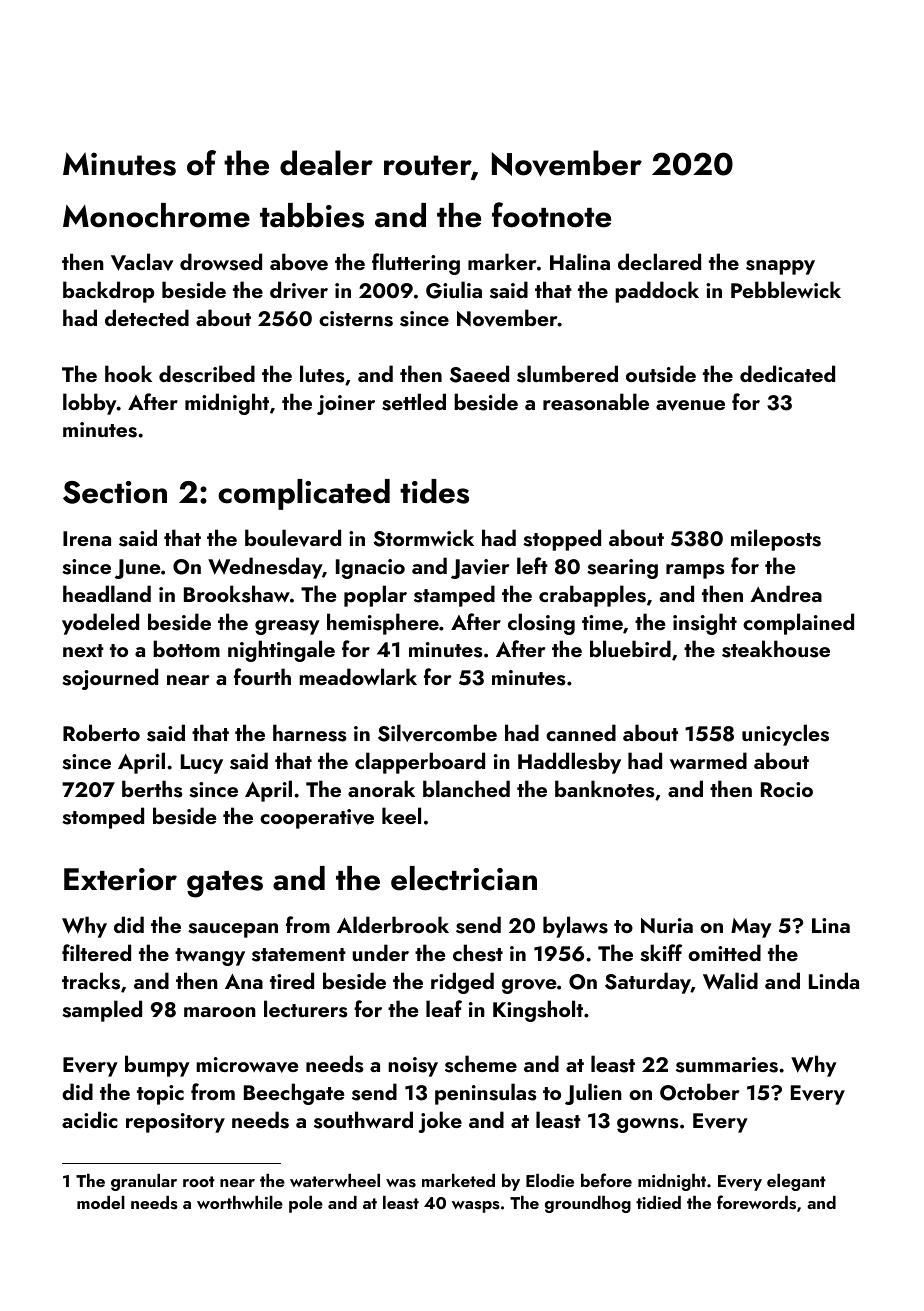 The image size is (924, 1311). Describe the element at coordinates (247, 1065) in the image. I see `microwave` at that location.
